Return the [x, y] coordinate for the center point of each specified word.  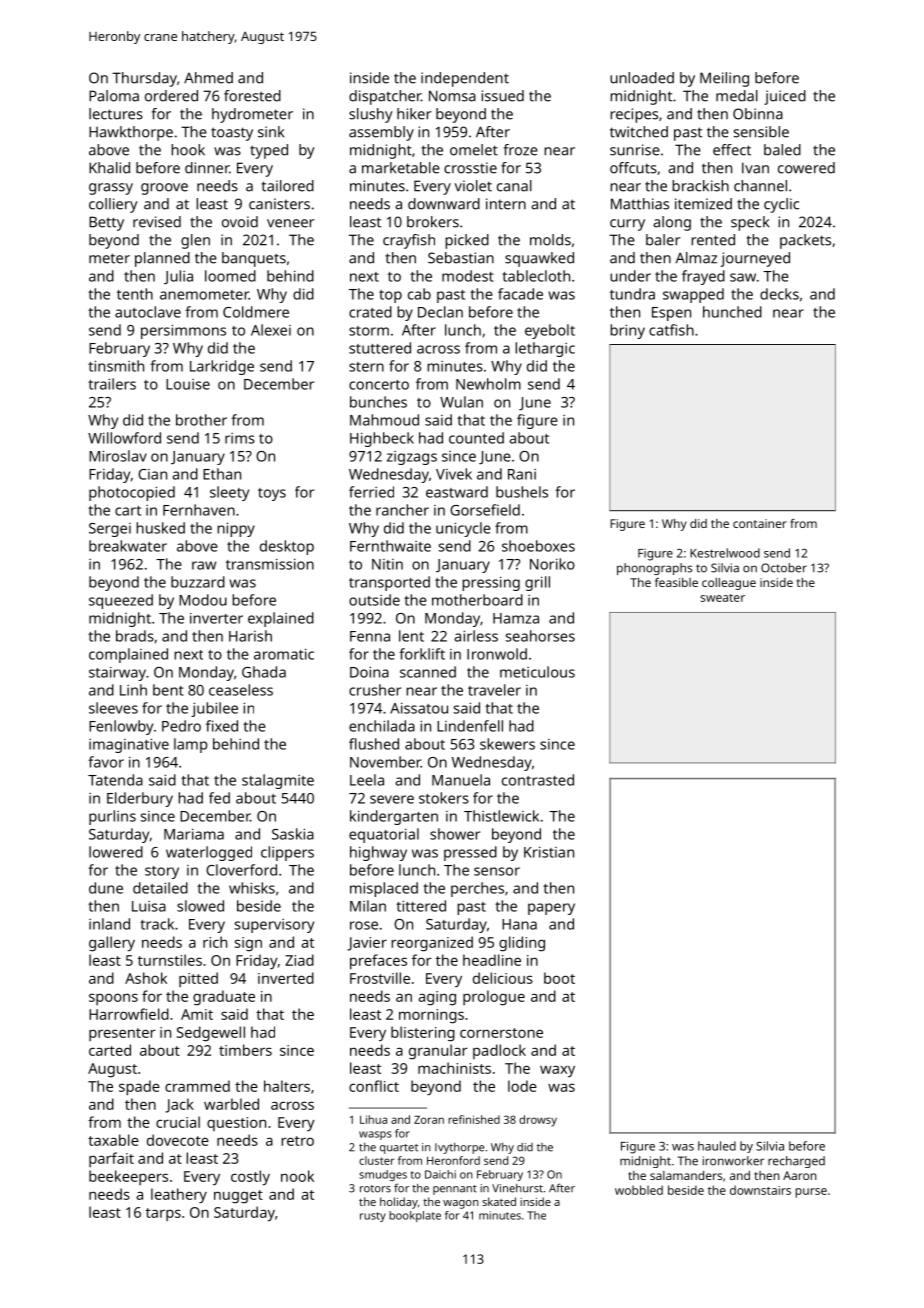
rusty [373, 1217]
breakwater [128, 546]
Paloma [114, 96]
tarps [163, 1214]
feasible [676, 582]
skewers [507, 744]
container [760, 523]
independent [465, 79]
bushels [522, 492]
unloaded [642, 78]
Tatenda [115, 780]
